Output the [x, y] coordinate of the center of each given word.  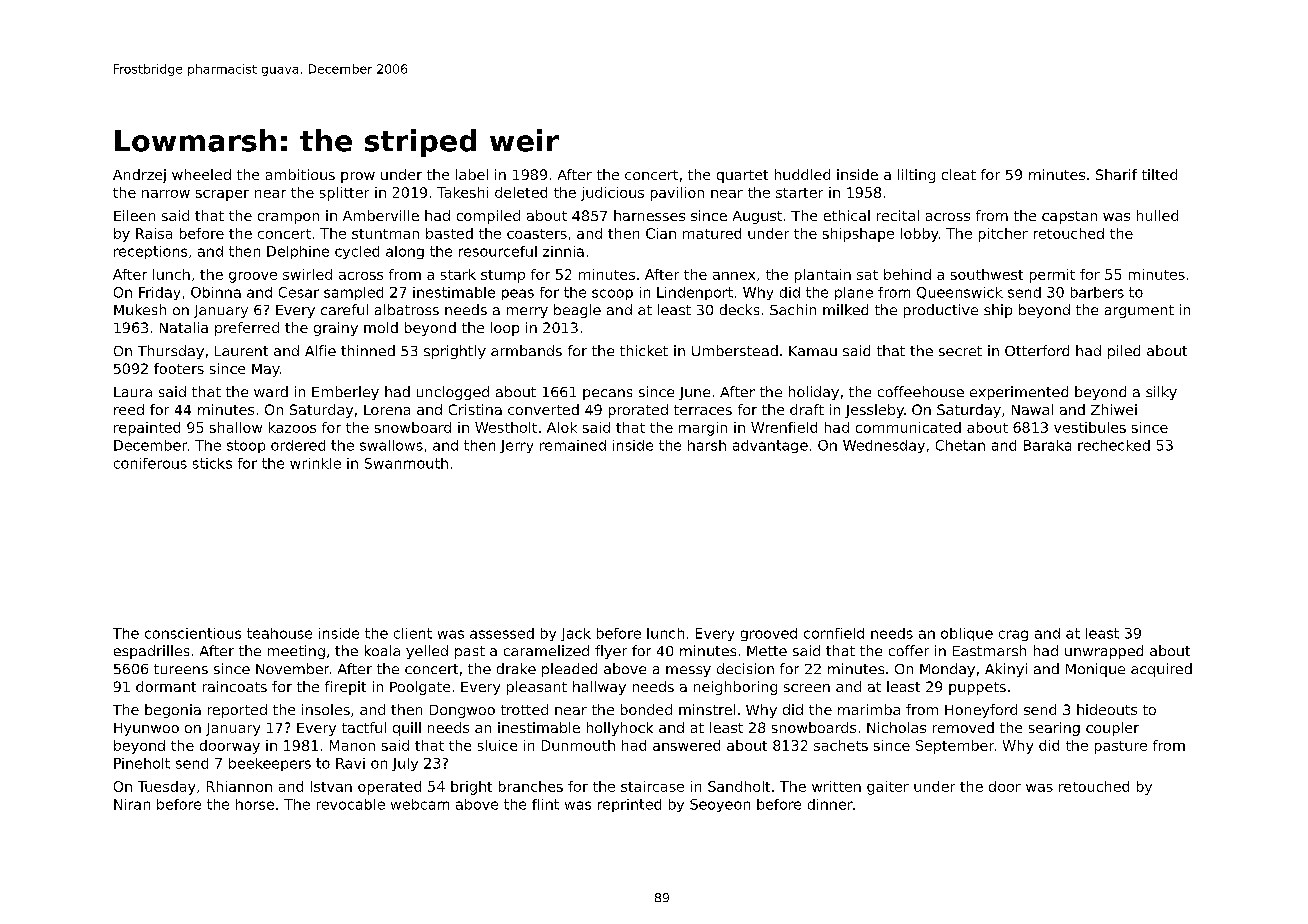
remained [573, 445]
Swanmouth [406, 463]
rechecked [1114, 445]
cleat [959, 174]
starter [799, 193]
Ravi [350, 763]
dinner [830, 804]
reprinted [629, 805]
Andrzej [139, 176]
